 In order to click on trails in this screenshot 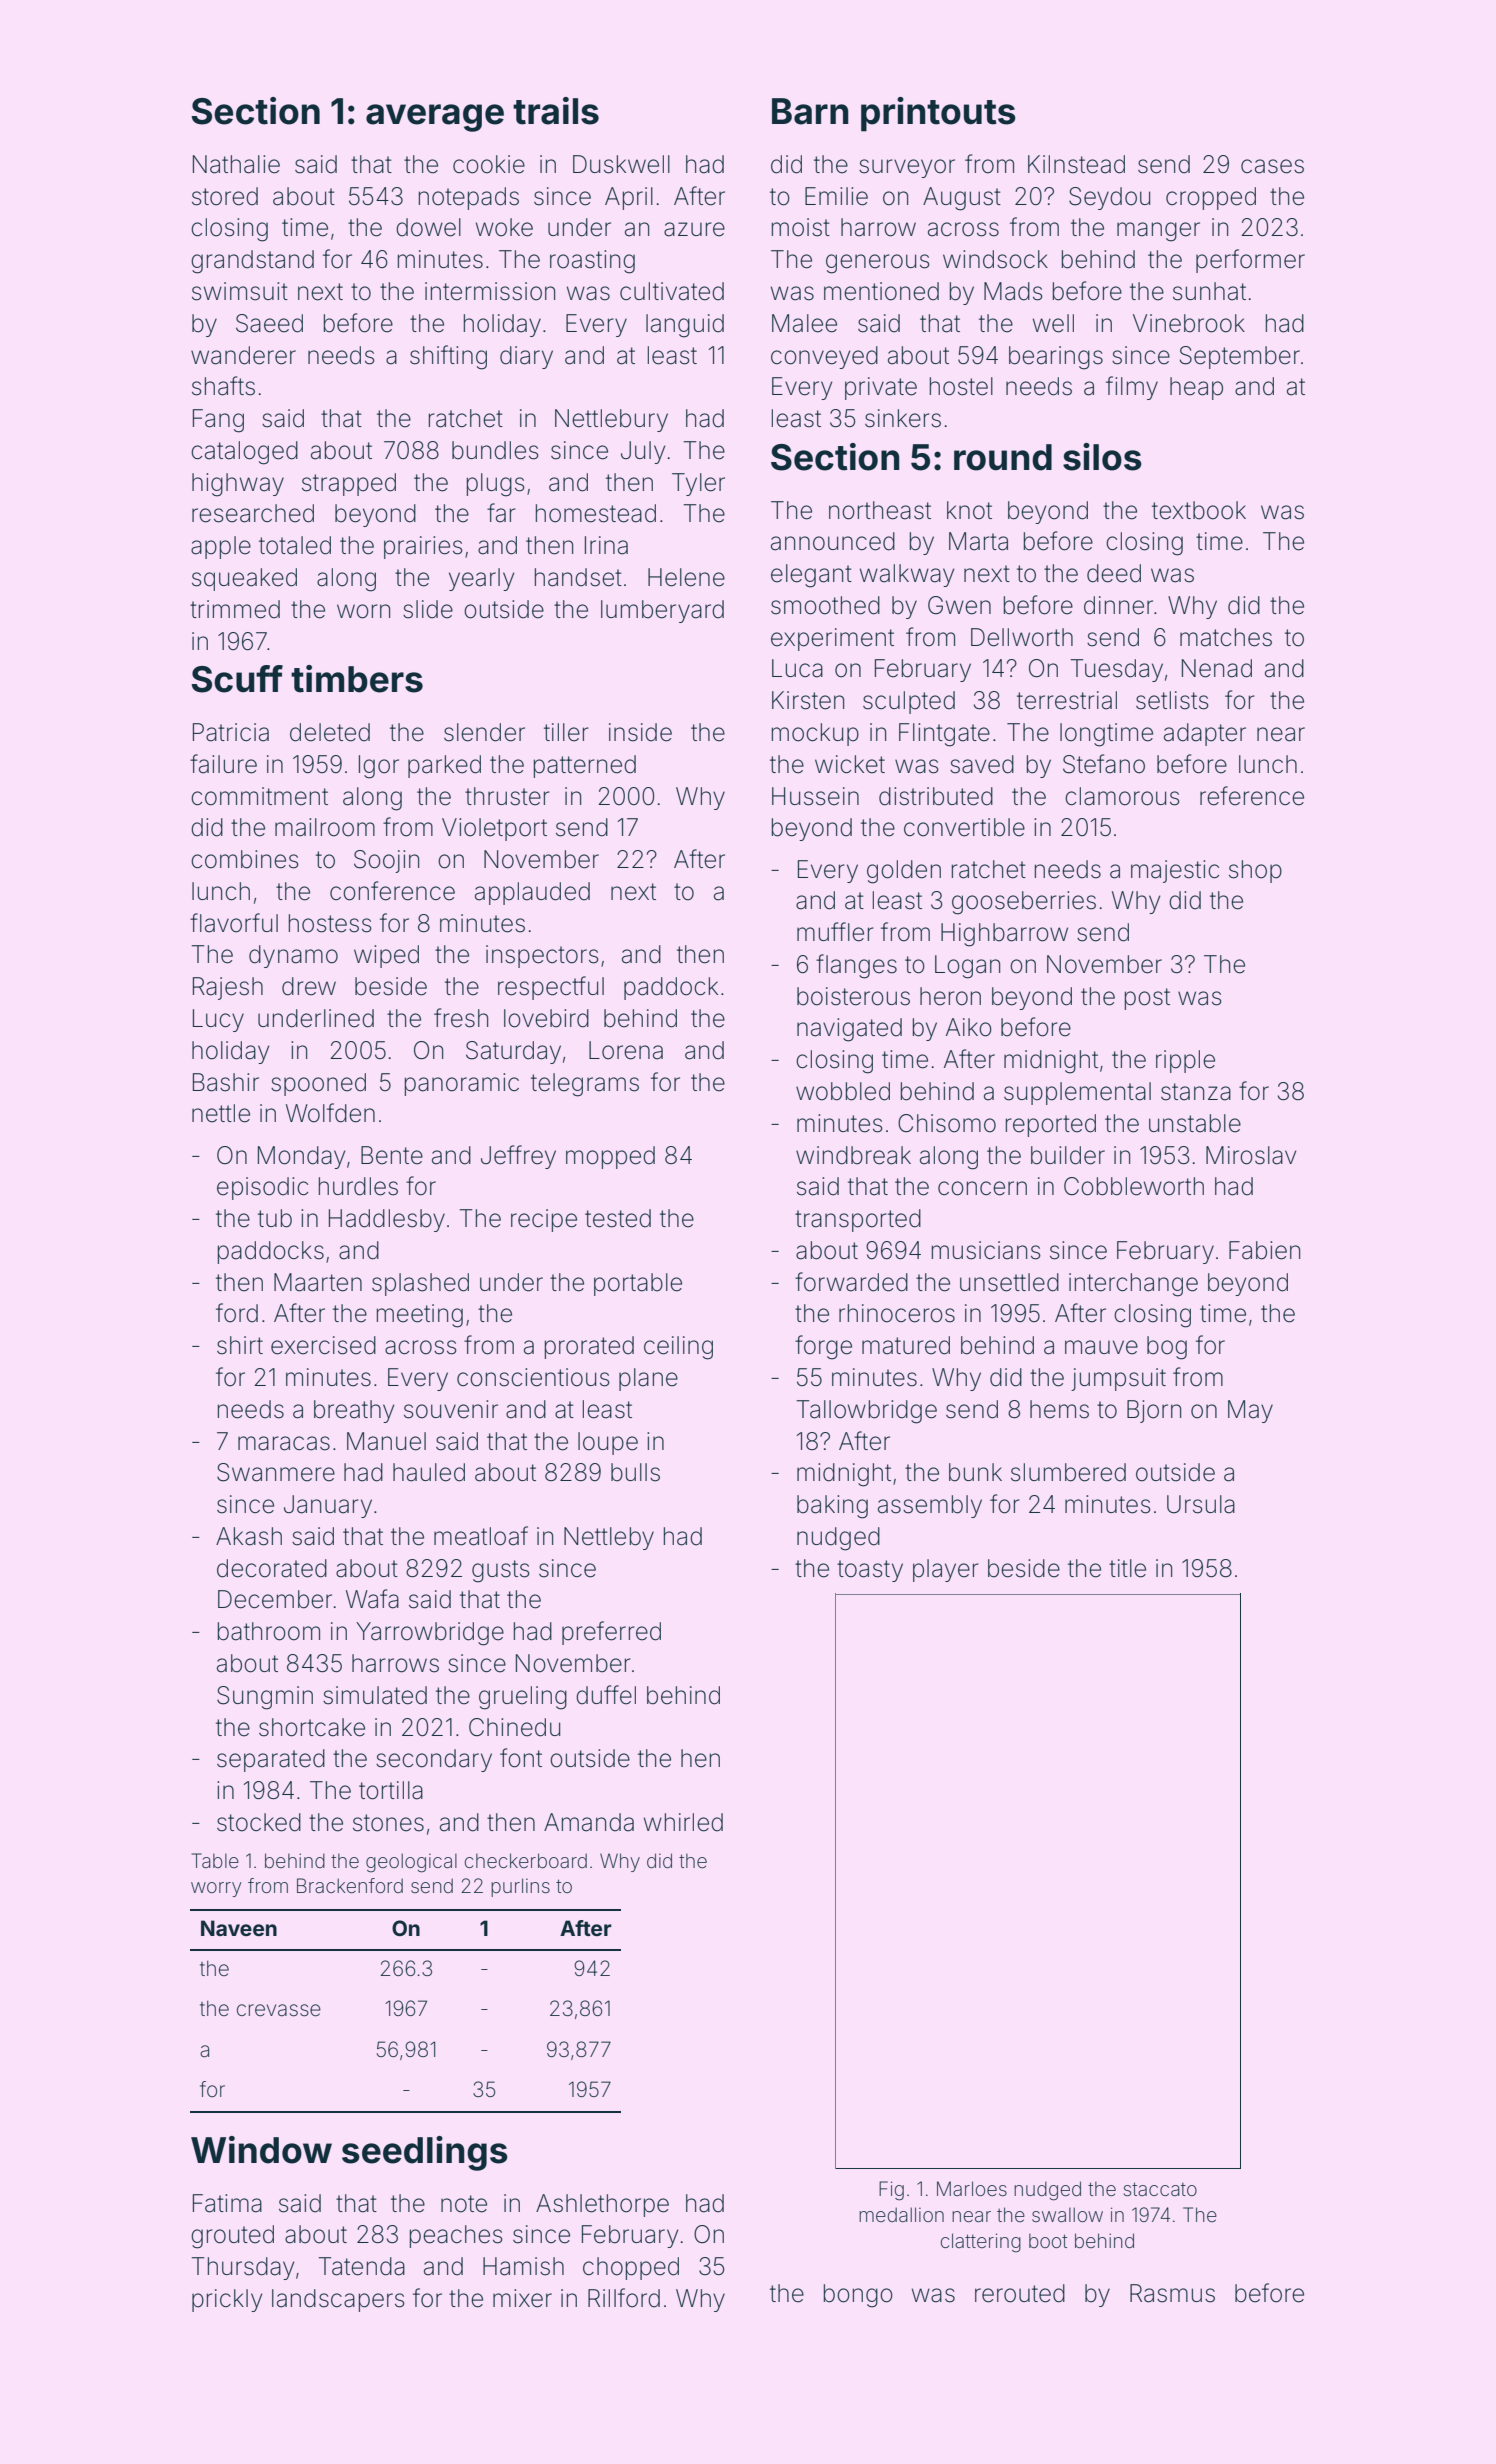, I will do `click(556, 111)`.
